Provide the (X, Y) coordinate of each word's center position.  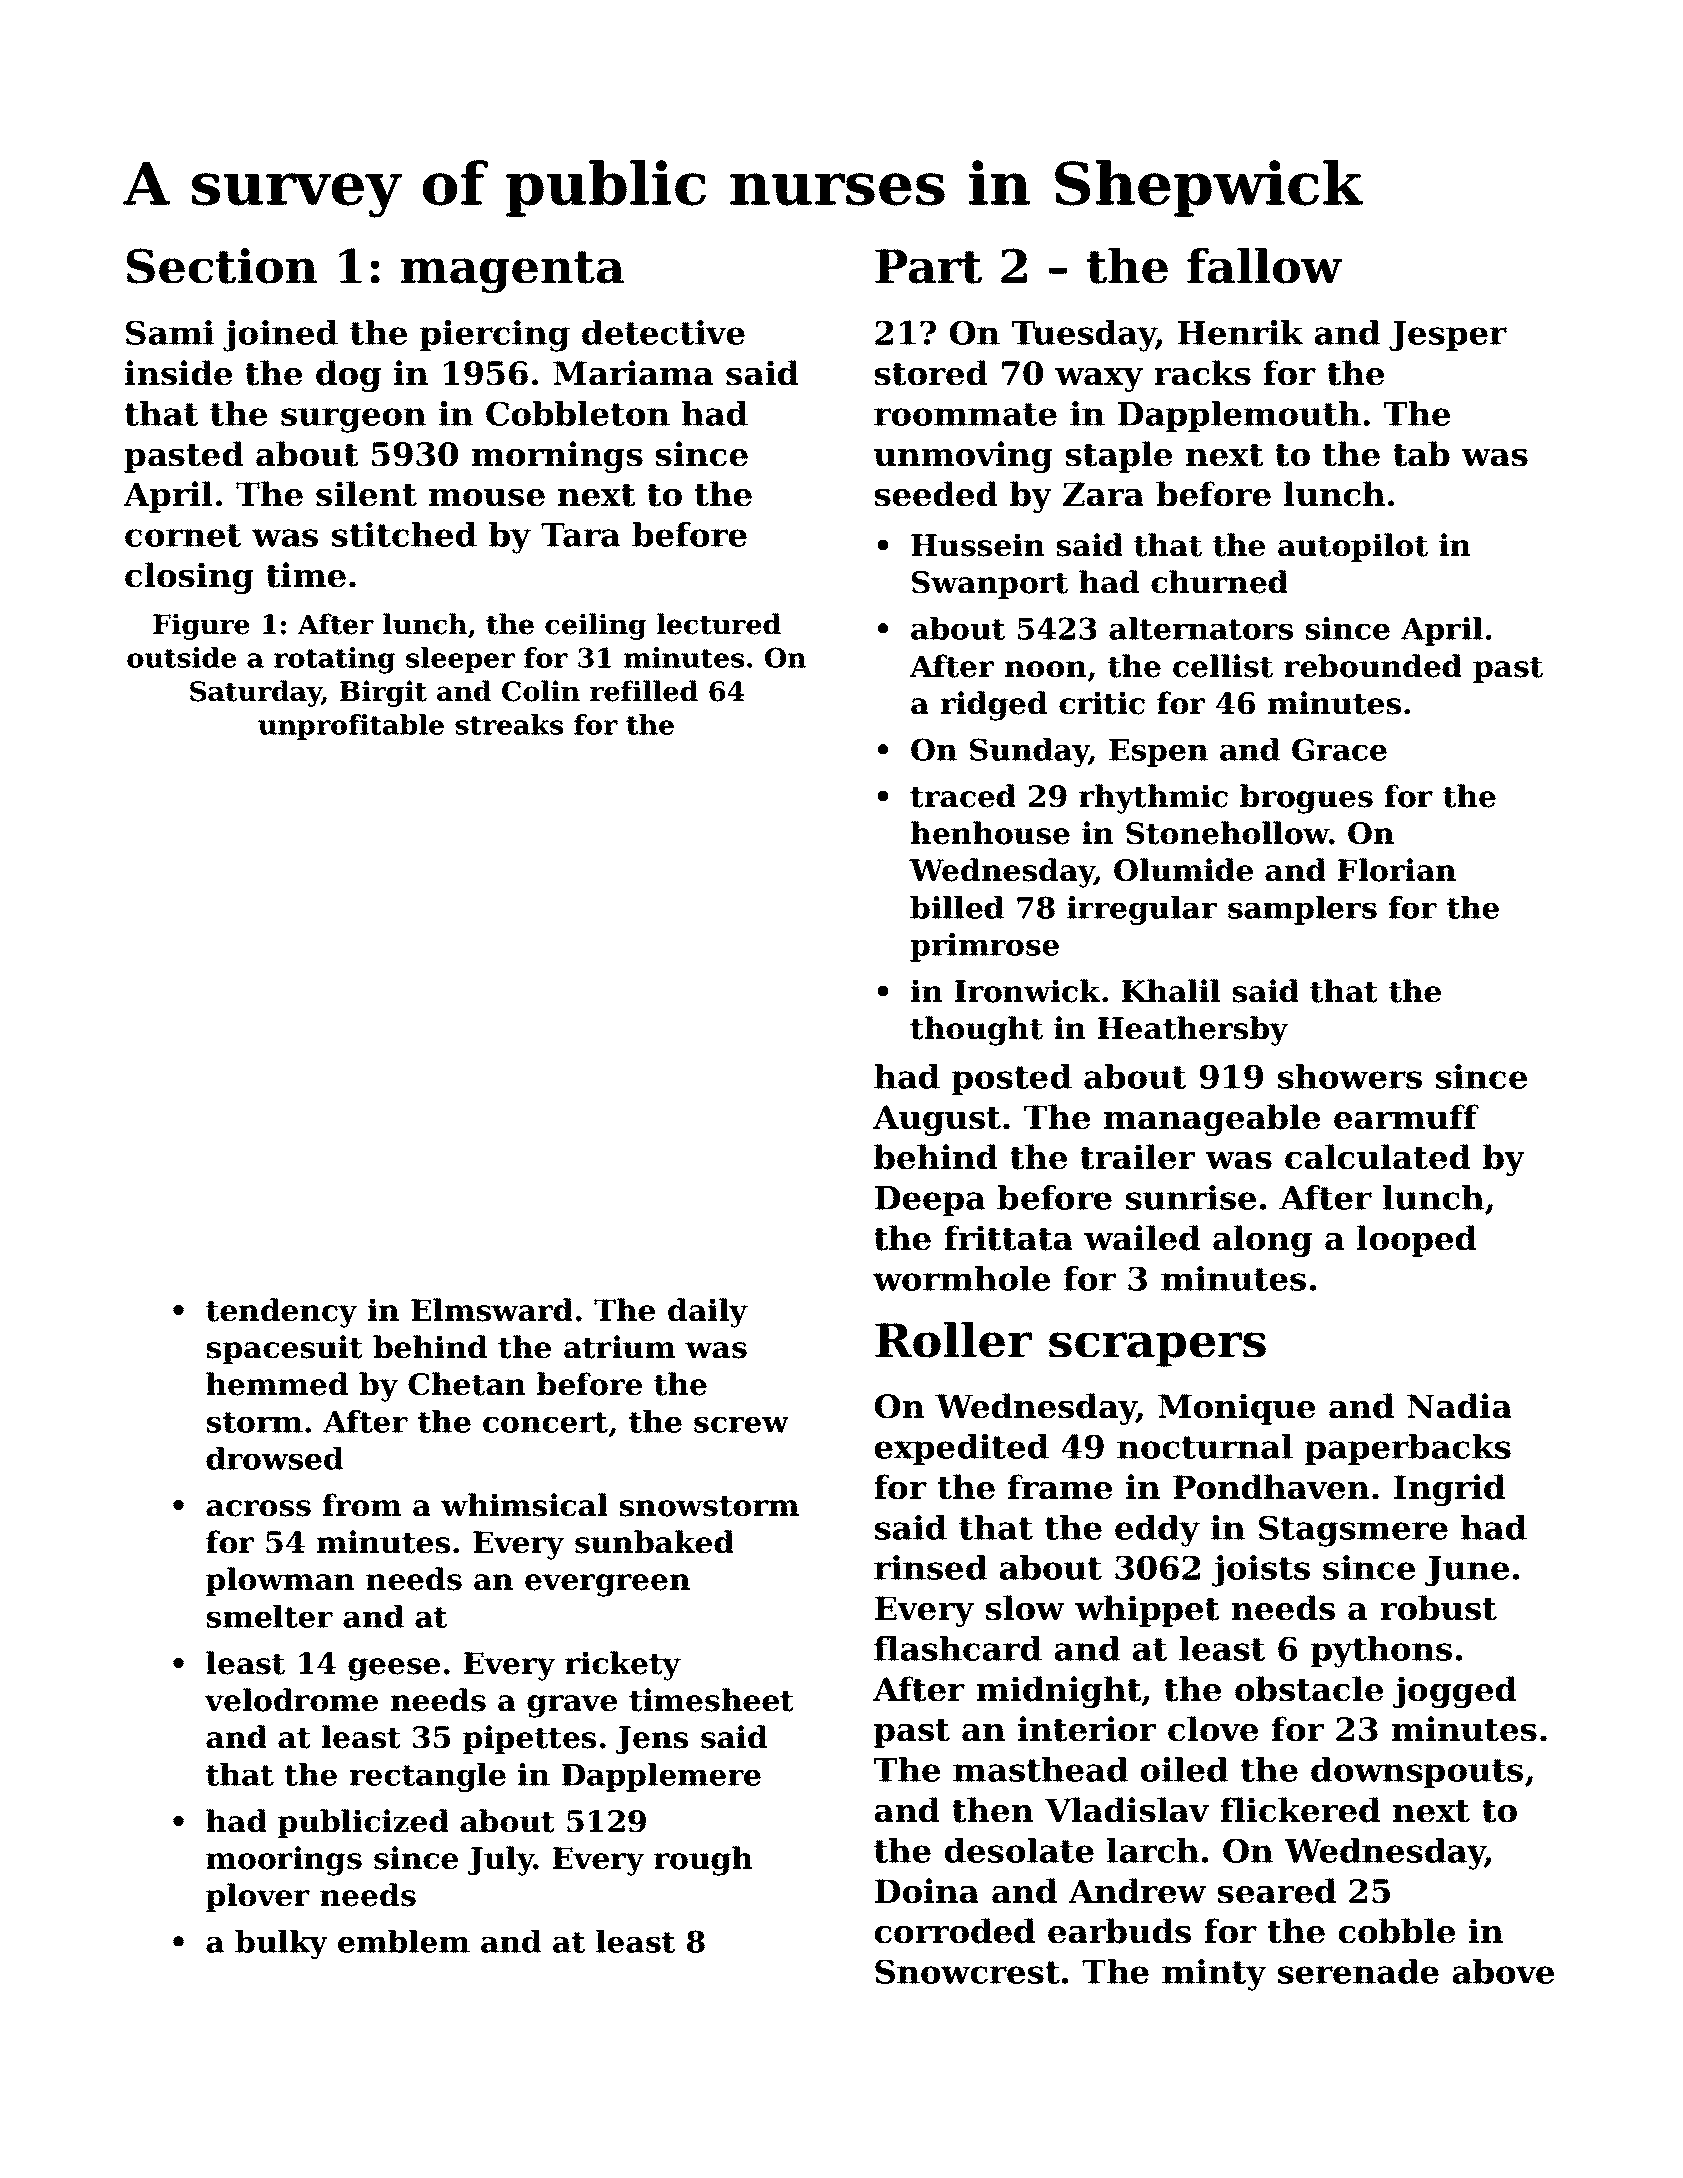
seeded (936, 494)
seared (1277, 1891)
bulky (281, 1944)
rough (703, 1861)
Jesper (1448, 336)
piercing (495, 336)
